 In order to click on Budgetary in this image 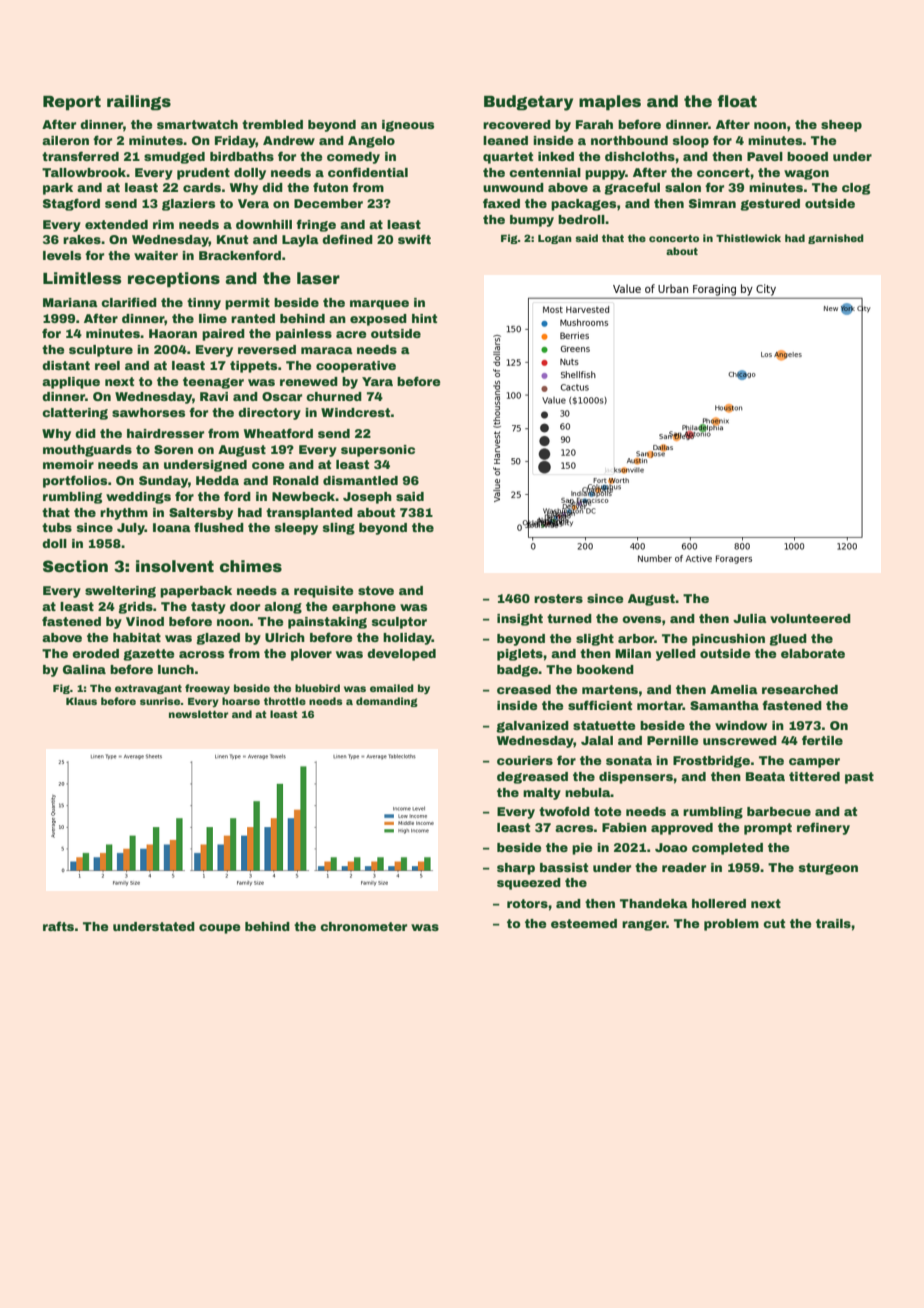, I will do `click(528, 103)`.
